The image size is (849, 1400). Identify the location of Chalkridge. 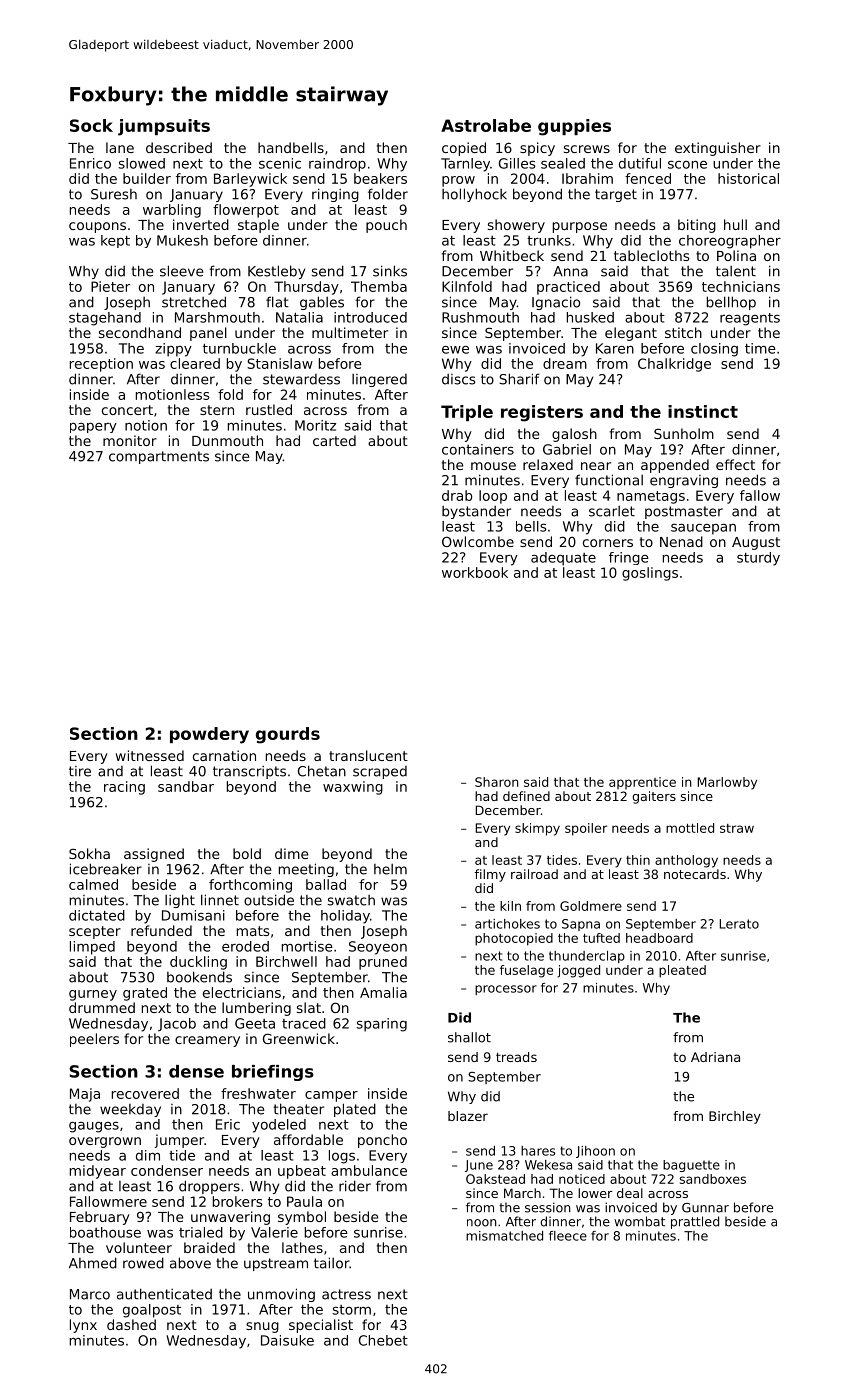
(674, 365).
